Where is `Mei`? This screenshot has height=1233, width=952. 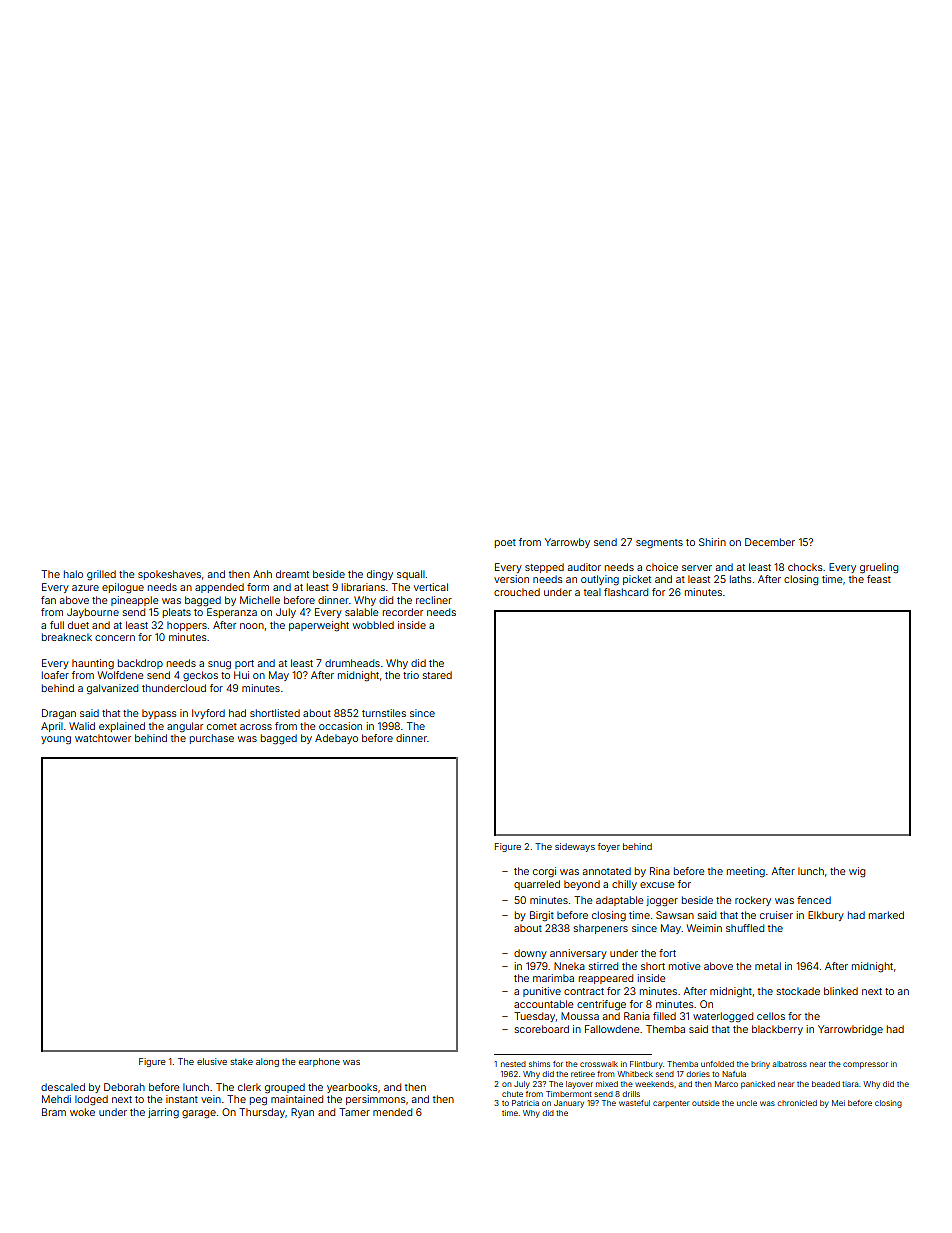
Mei is located at coordinates (838, 1103).
